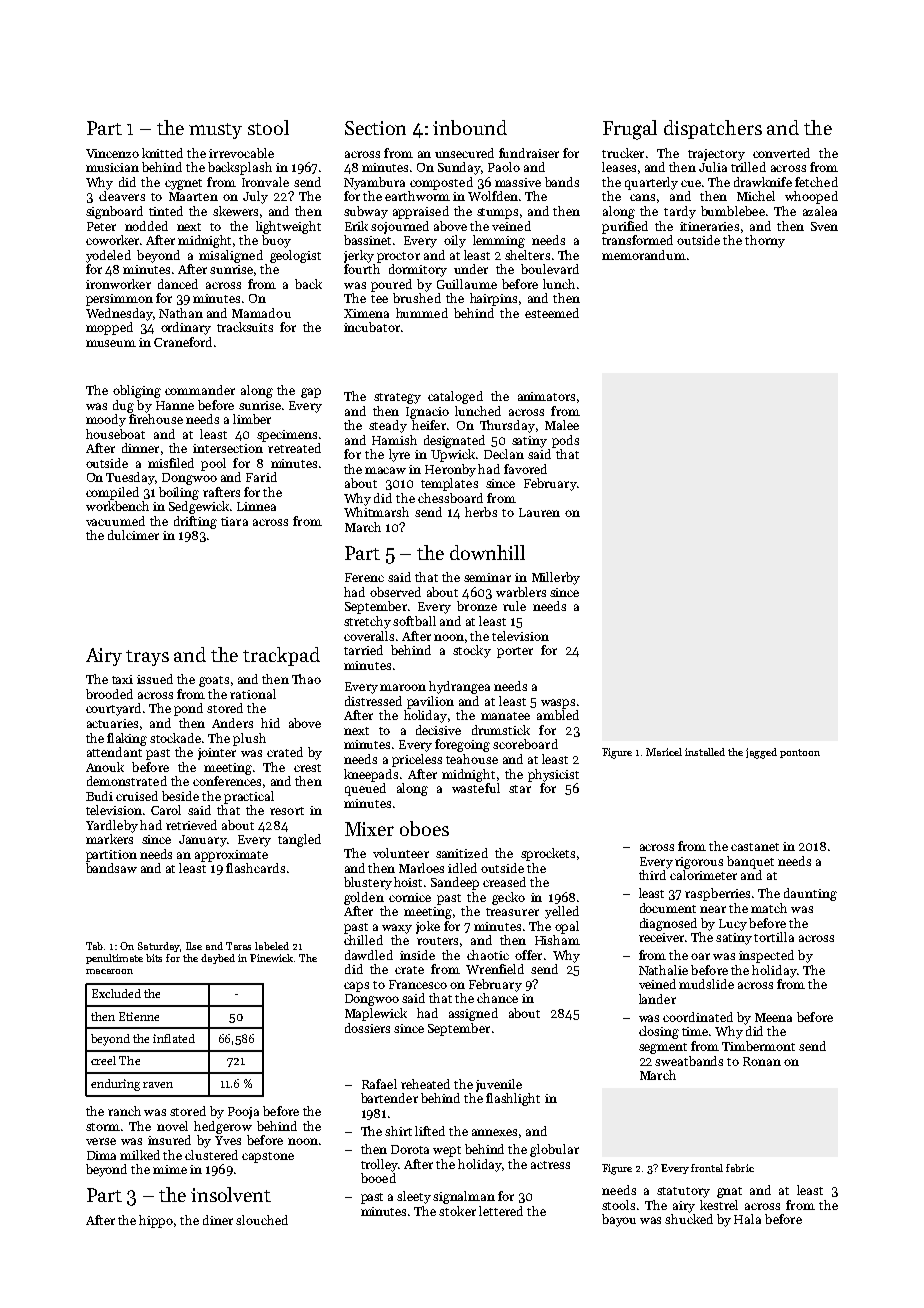 This screenshot has height=1308, width=924. What do you see at coordinates (680, 212) in the screenshot?
I see `tardy` at bounding box center [680, 212].
